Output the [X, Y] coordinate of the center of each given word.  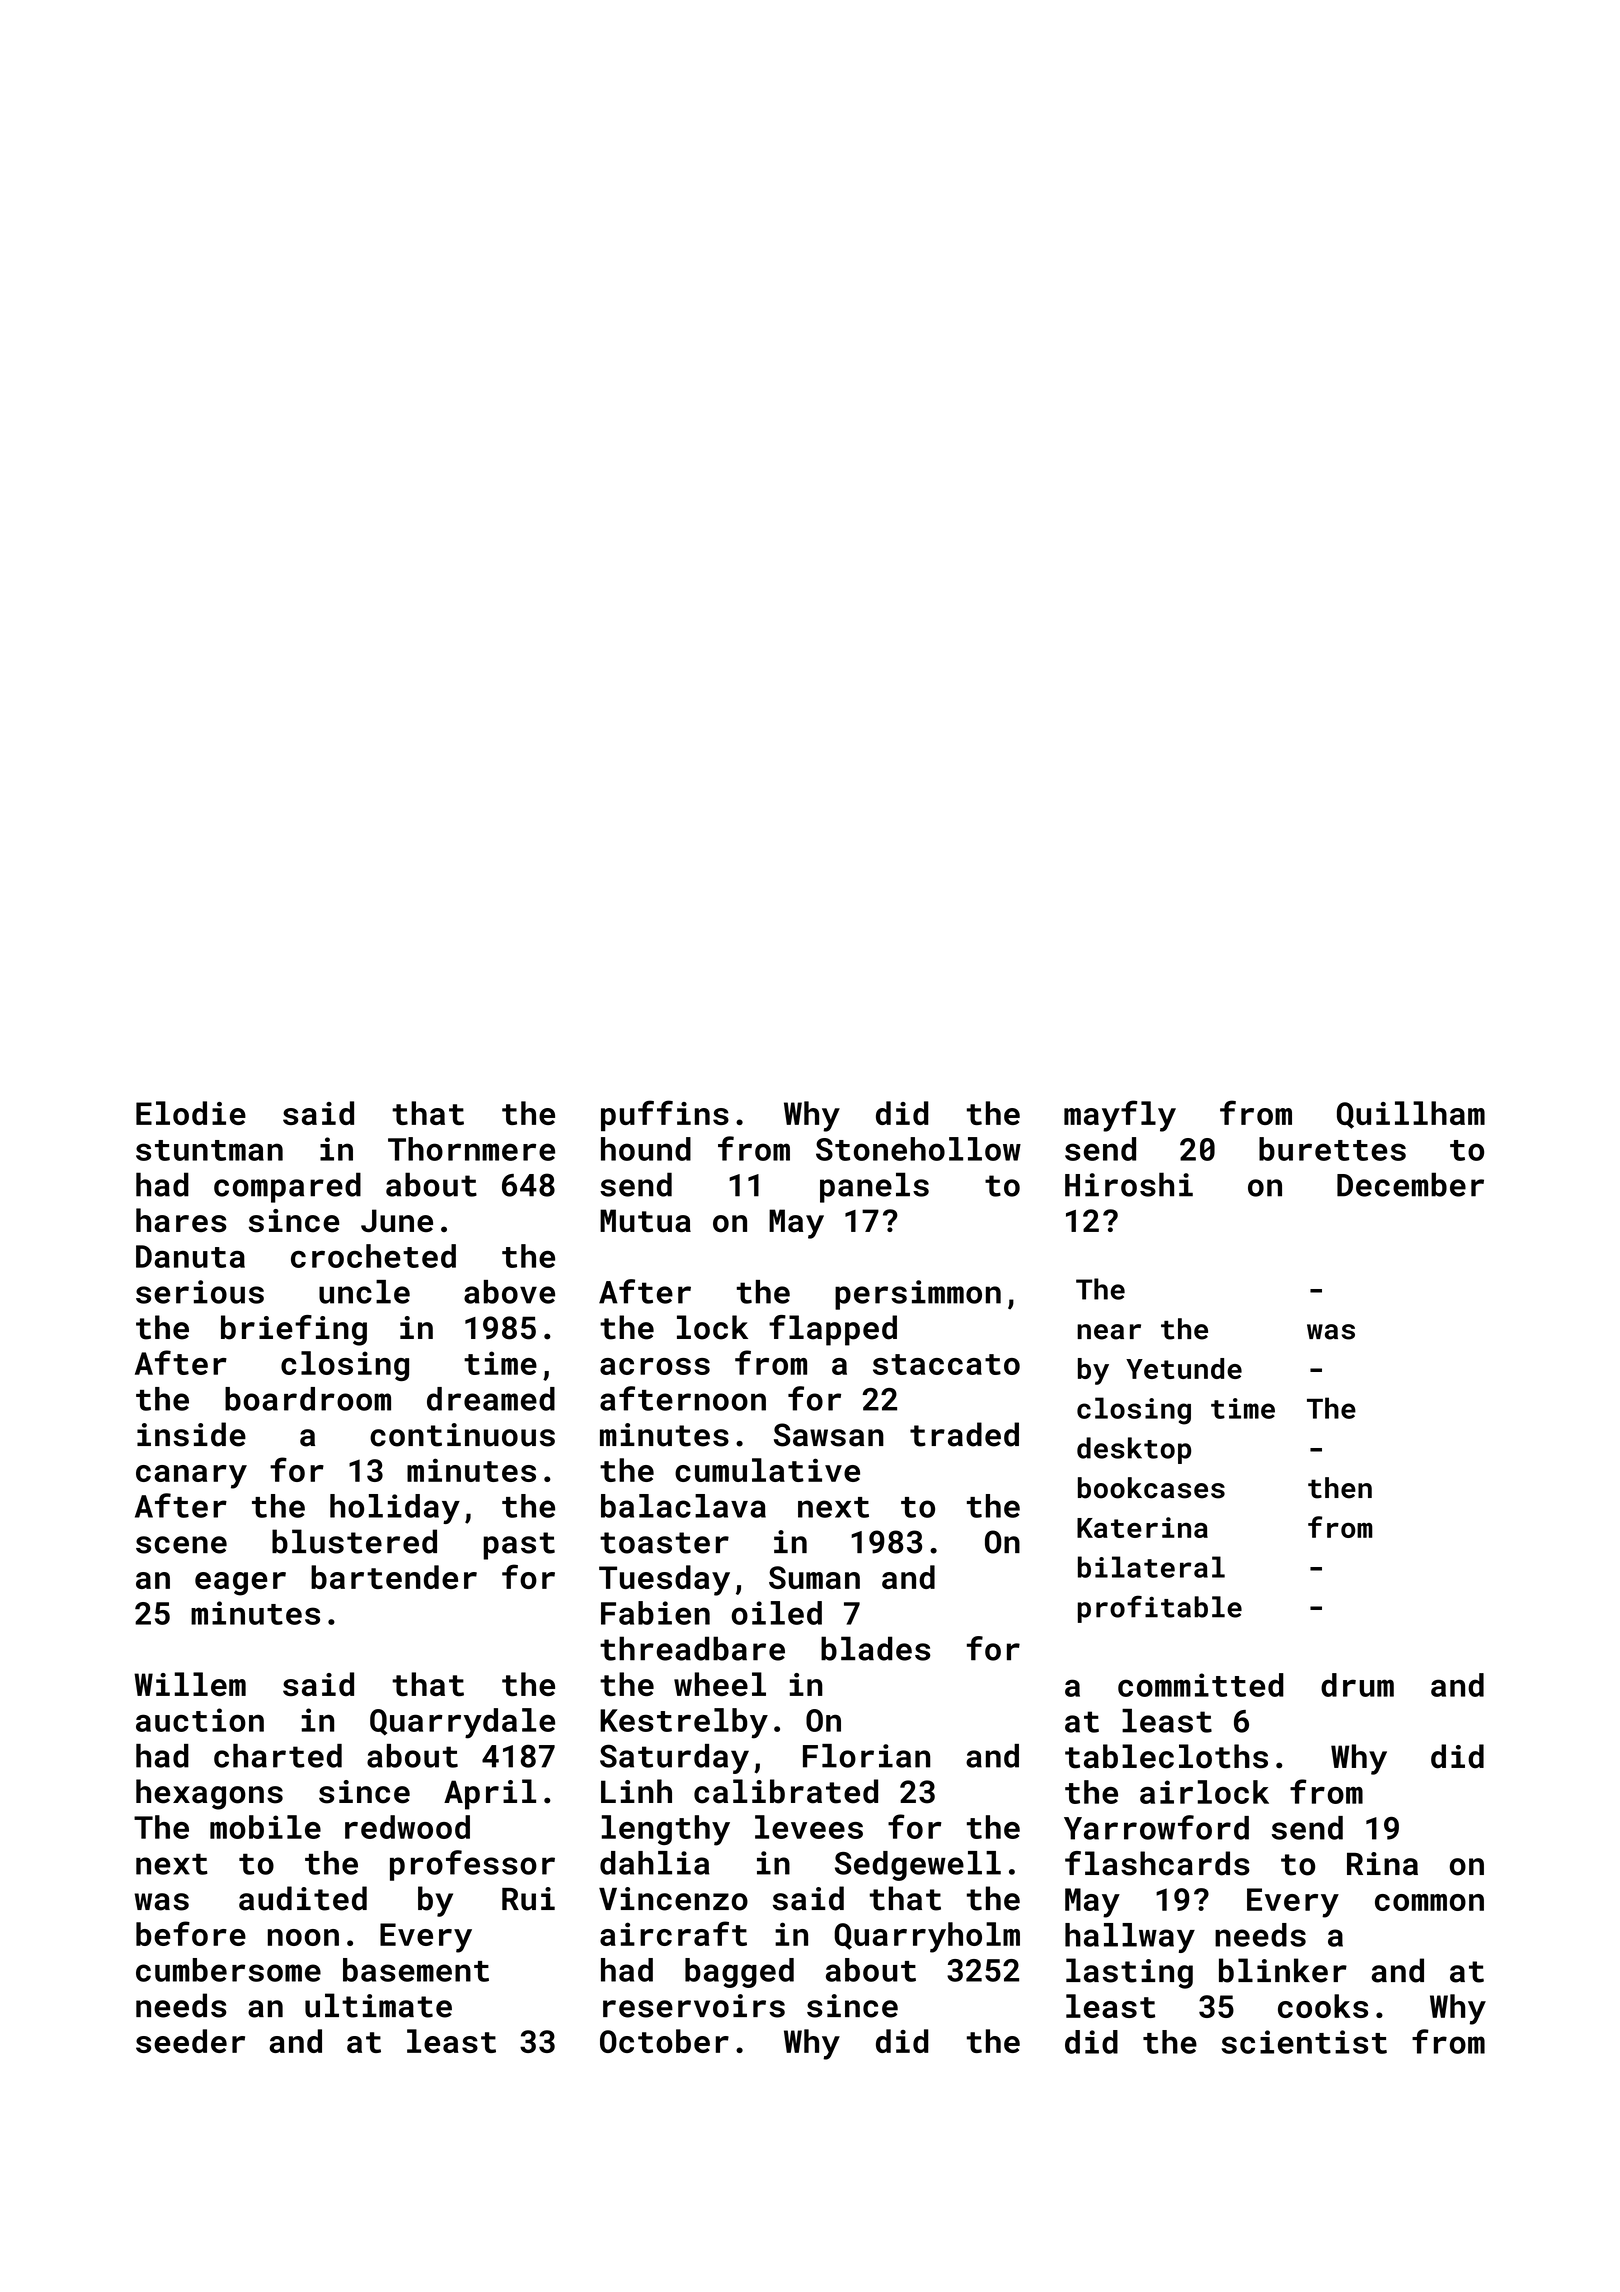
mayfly [1120, 1116]
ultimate [378, 2005]
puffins [665, 1116]
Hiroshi [1129, 1184]
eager [240, 1584]
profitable [1160, 1609]
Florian [866, 1756]
